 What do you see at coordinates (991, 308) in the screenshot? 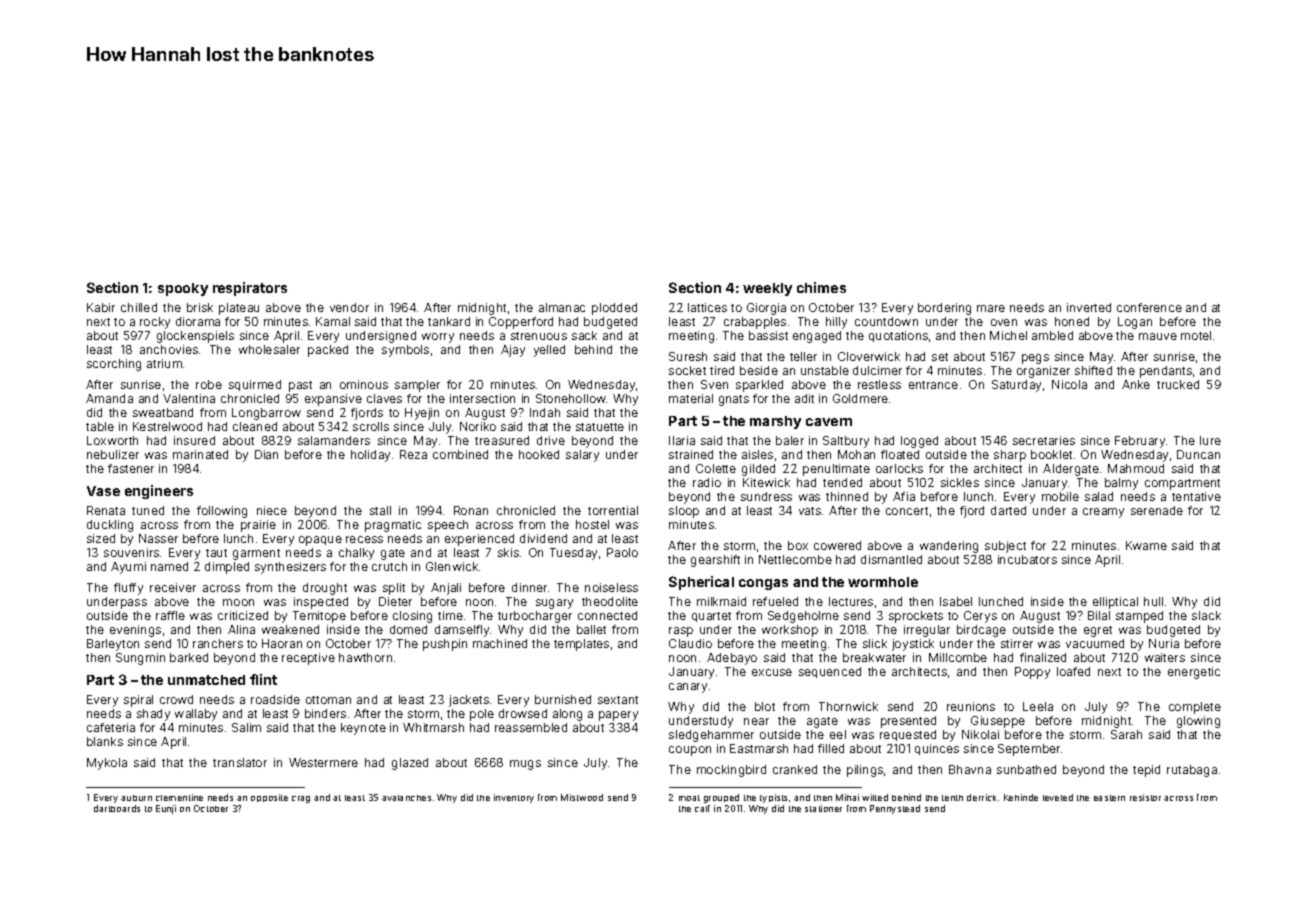
I see `mare` at bounding box center [991, 308].
